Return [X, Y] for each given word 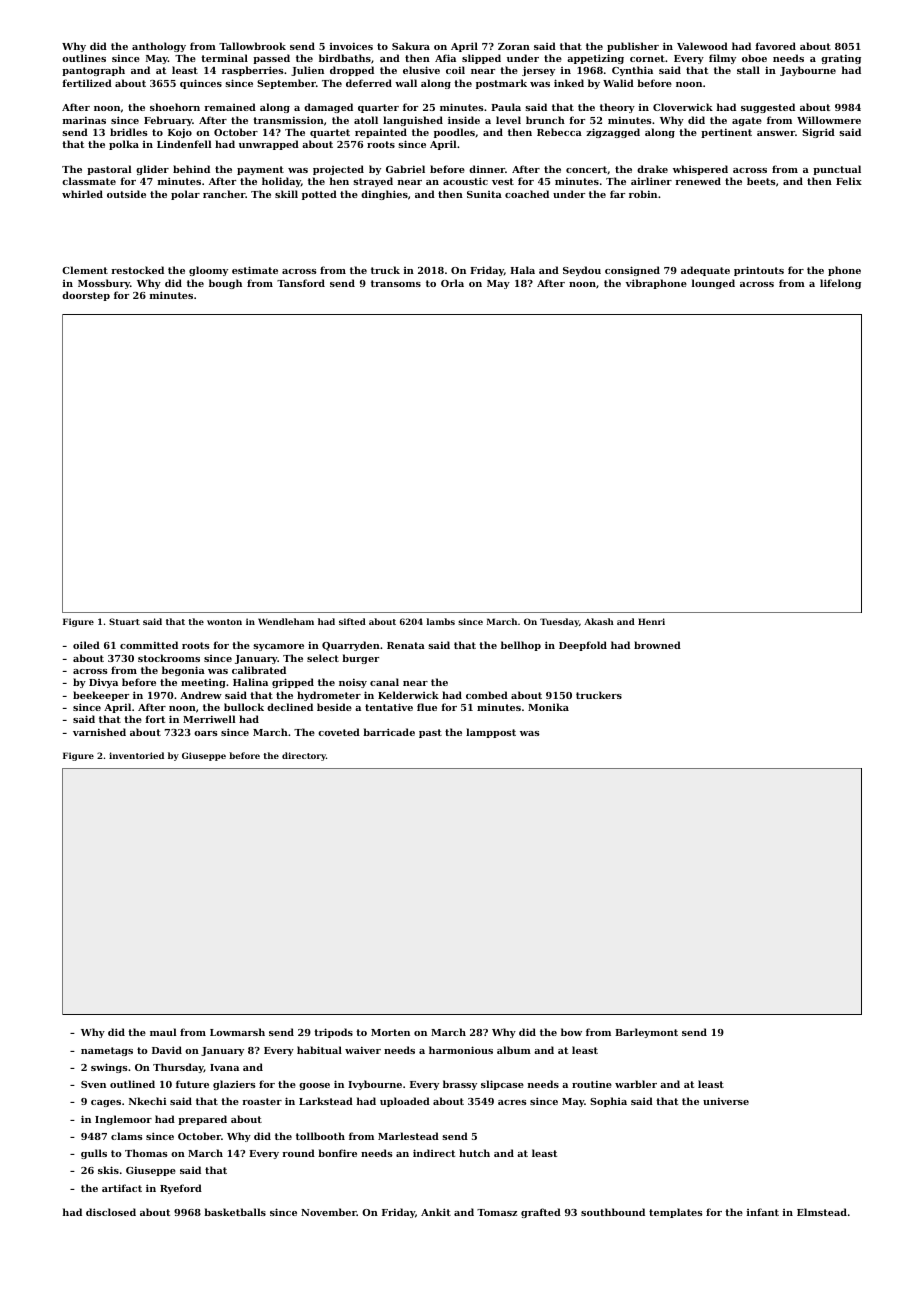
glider [152, 170]
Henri [651, 621]
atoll [366, 120]
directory [304, 756]
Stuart [124, 621]
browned [657, 645]
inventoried [136, 755]
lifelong [840, 284]
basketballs [235, 1212]
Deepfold [583, 646]
